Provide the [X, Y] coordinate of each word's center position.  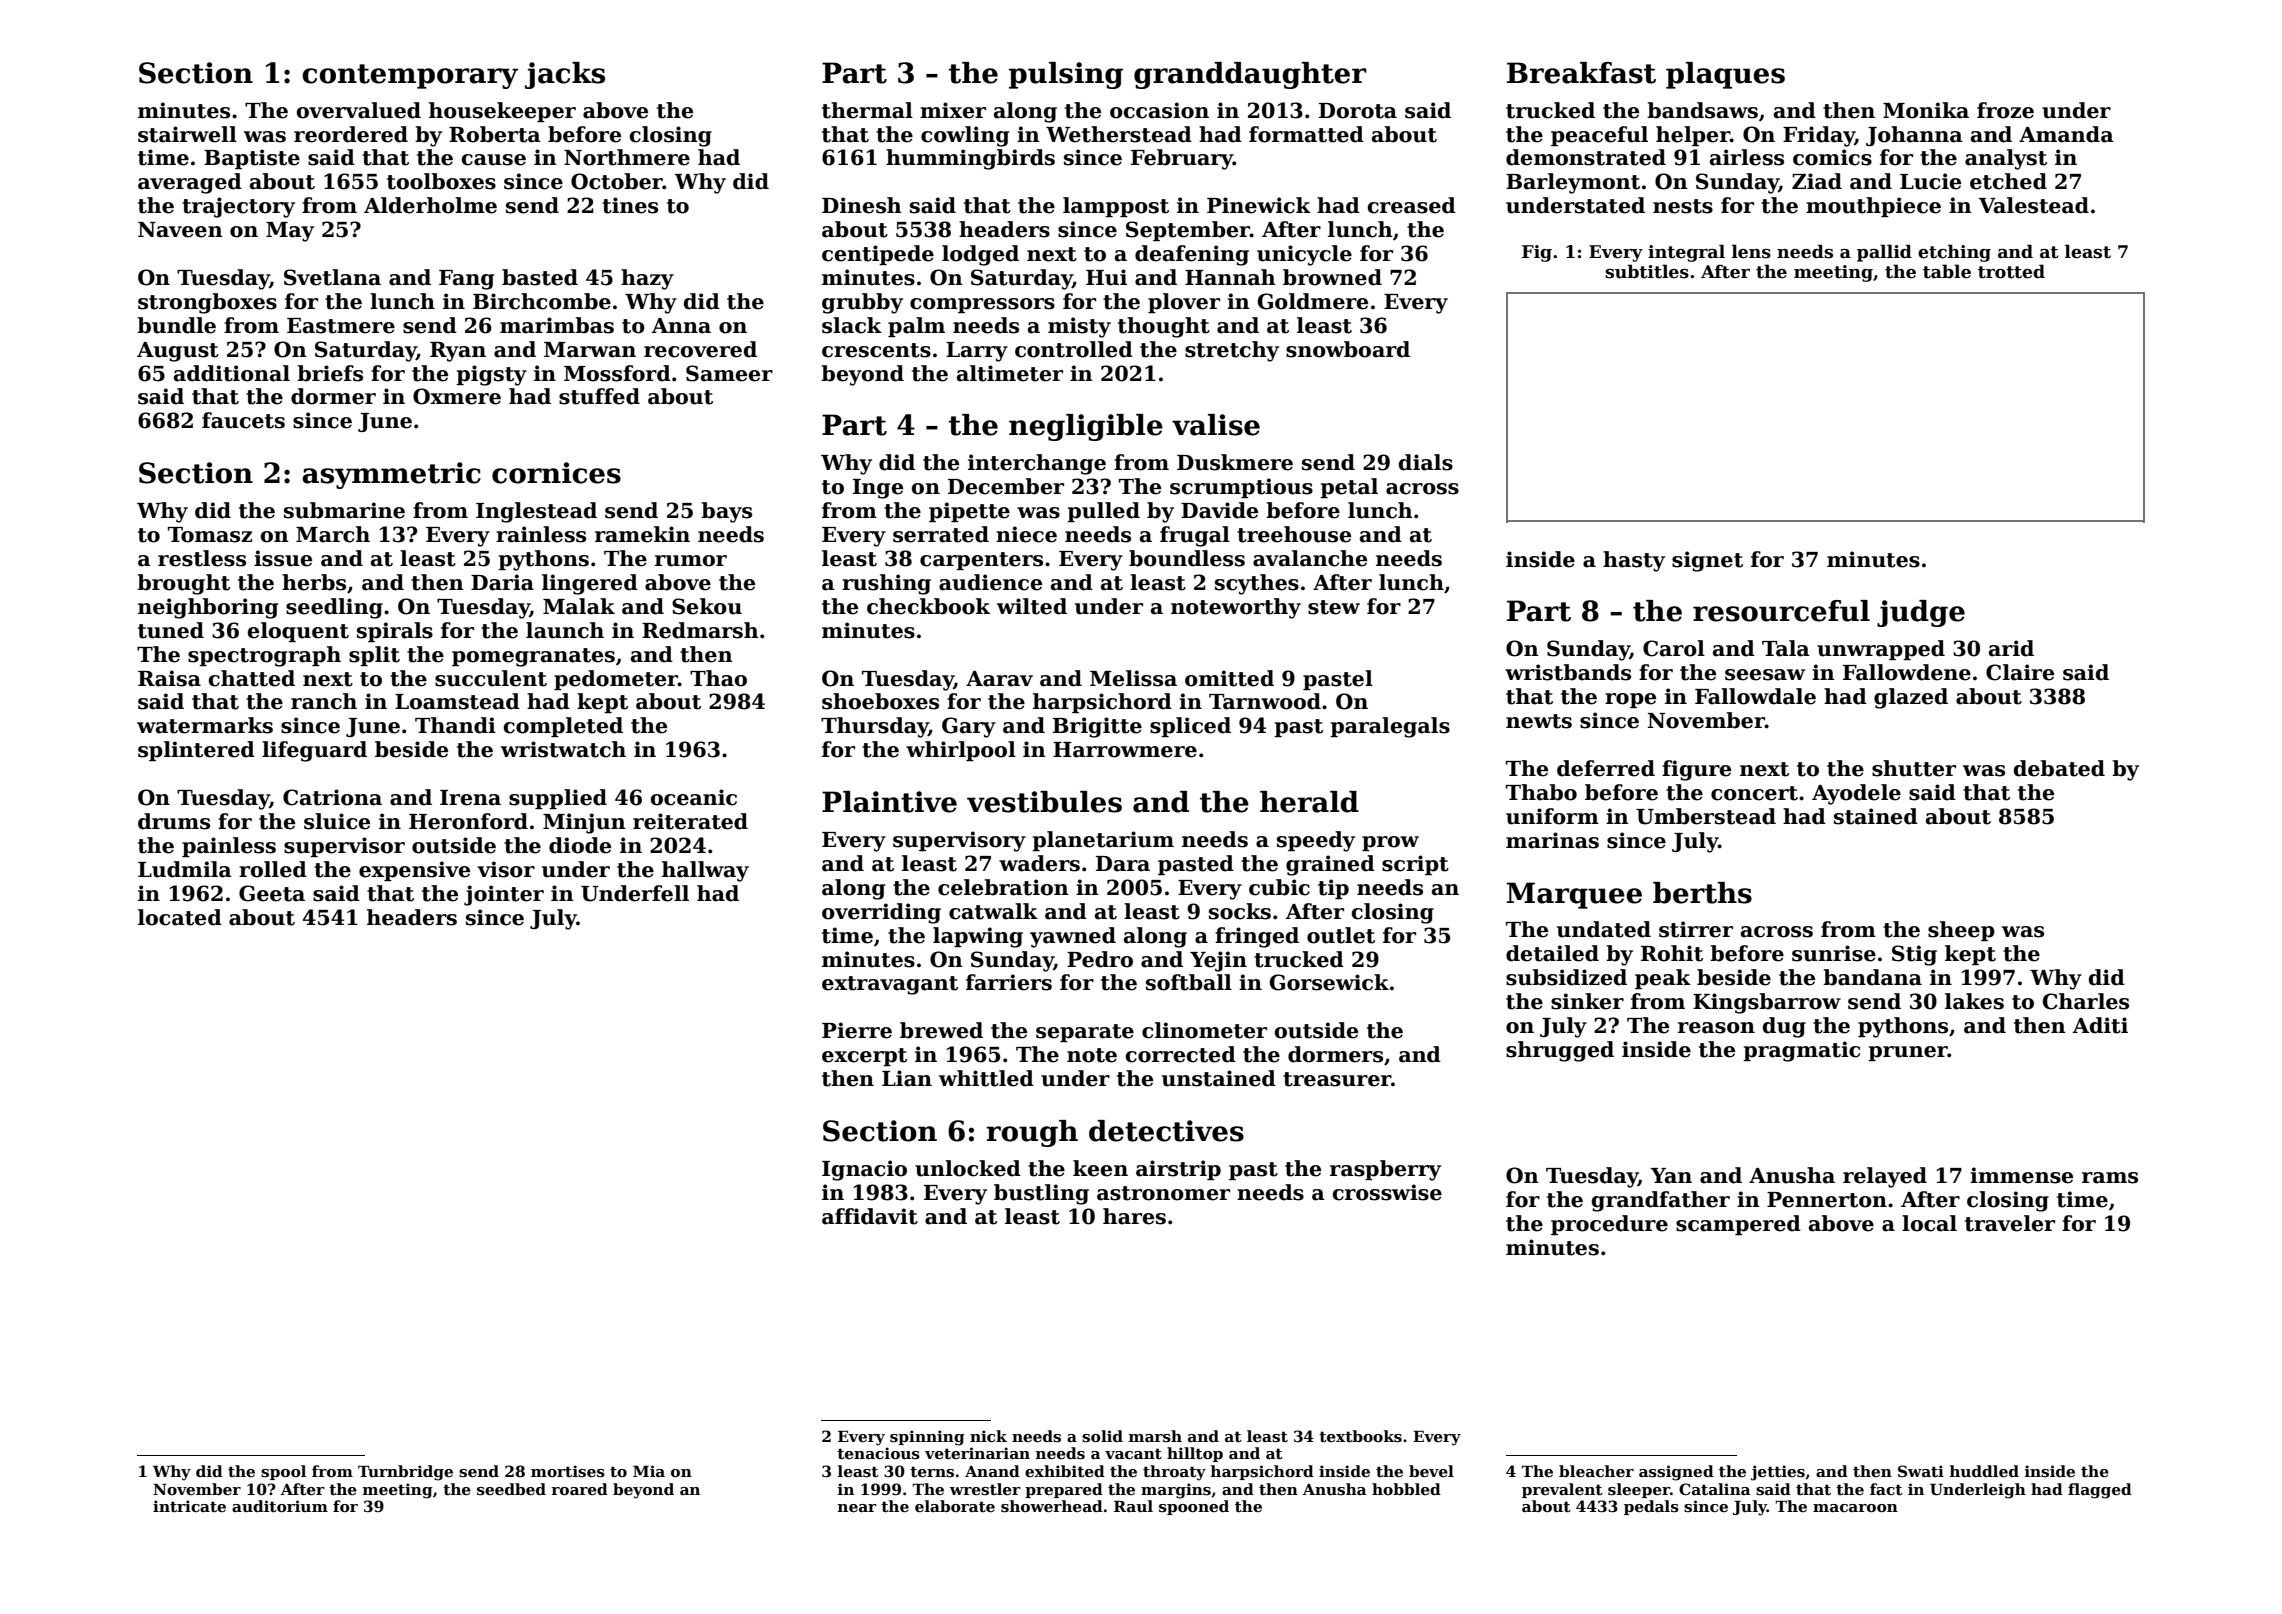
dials [1426, 462]
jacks [565, 75]
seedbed [511, 1489]
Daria [502, 582]
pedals [1651, 1507]
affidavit [870, 1216]
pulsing [1066, 75]
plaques [1725, 75]
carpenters [981, 561]
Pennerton [1827, 1200]
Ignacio [864, 1170]
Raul [1133, 1506]
